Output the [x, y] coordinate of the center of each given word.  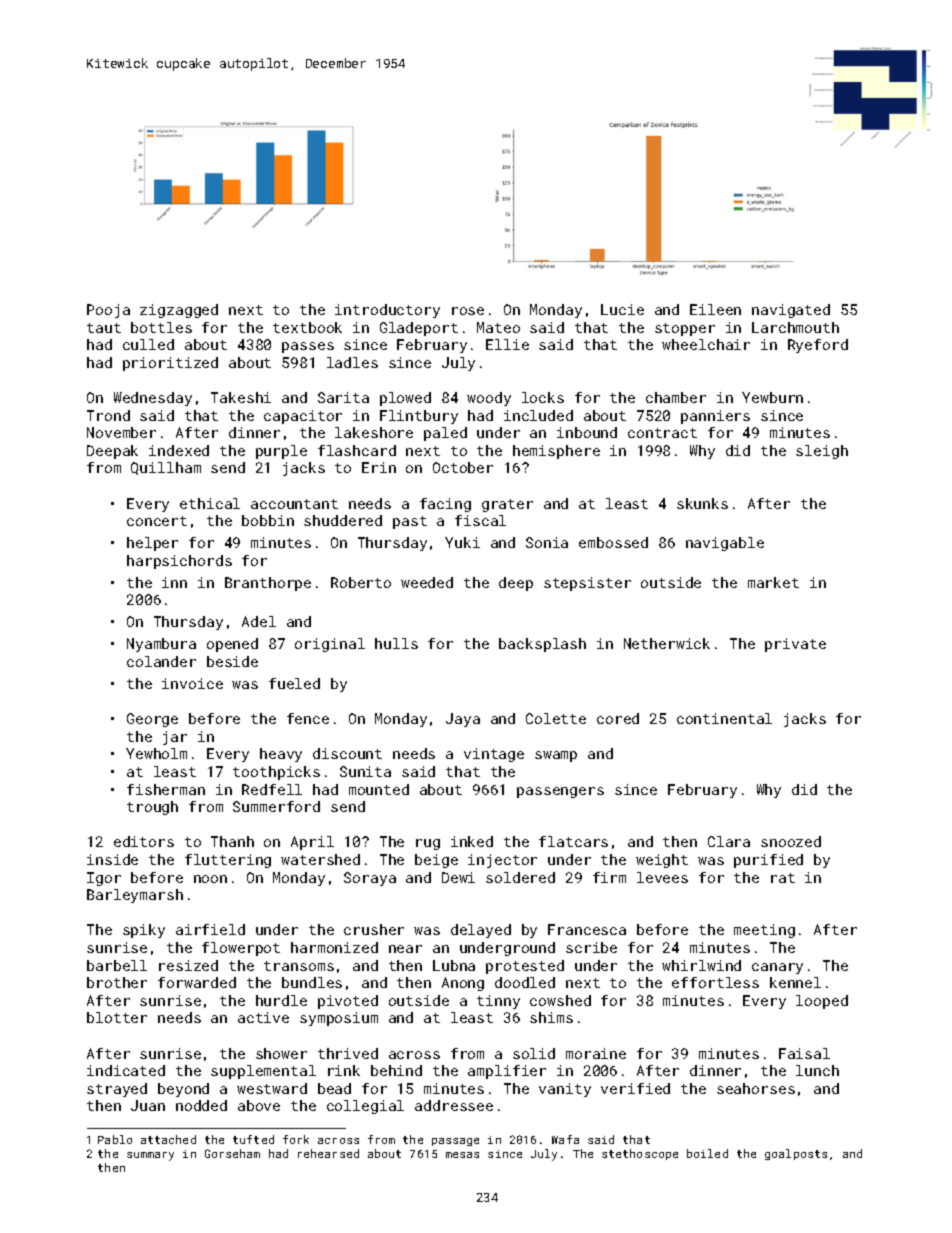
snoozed [791, 841]
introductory [387, 311]
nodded [201, 1105]
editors [144, 841]
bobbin [268, 520]
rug [428, 844]
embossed [613, 542]
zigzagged [179, 311]
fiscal [480, 520]
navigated [791, 311]
